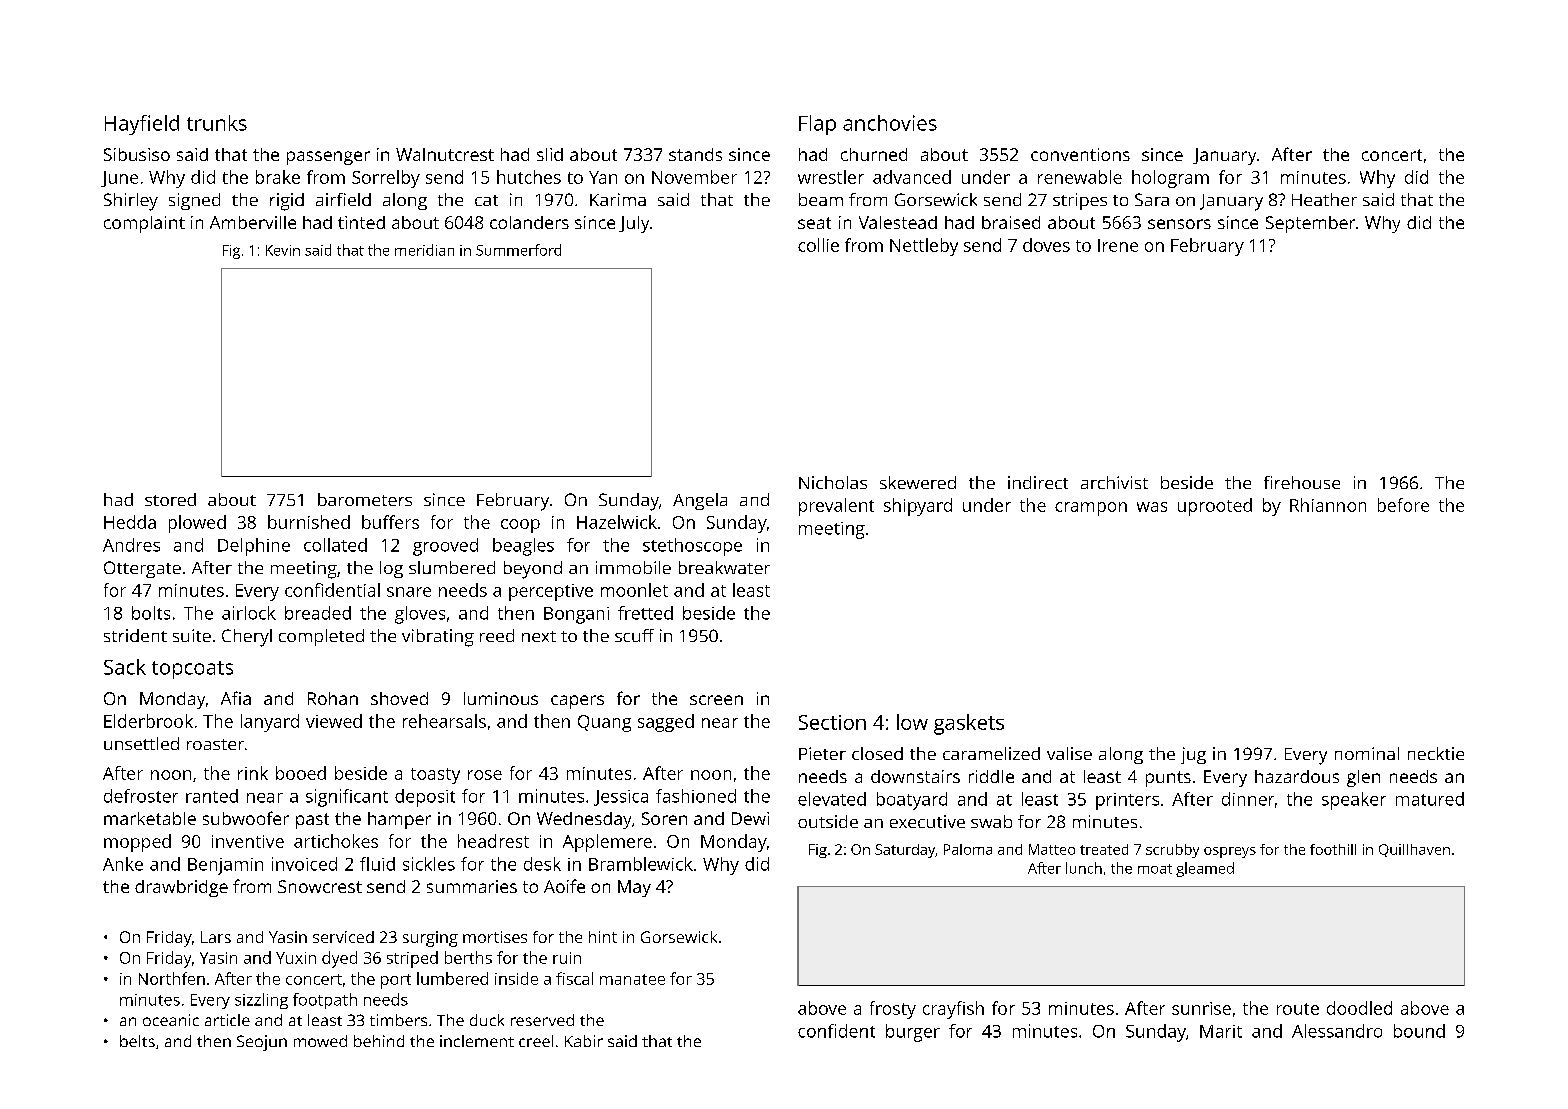 The width and height of the screenshot is (1568, 1109). I want to click on swab, so click(991, 821).
